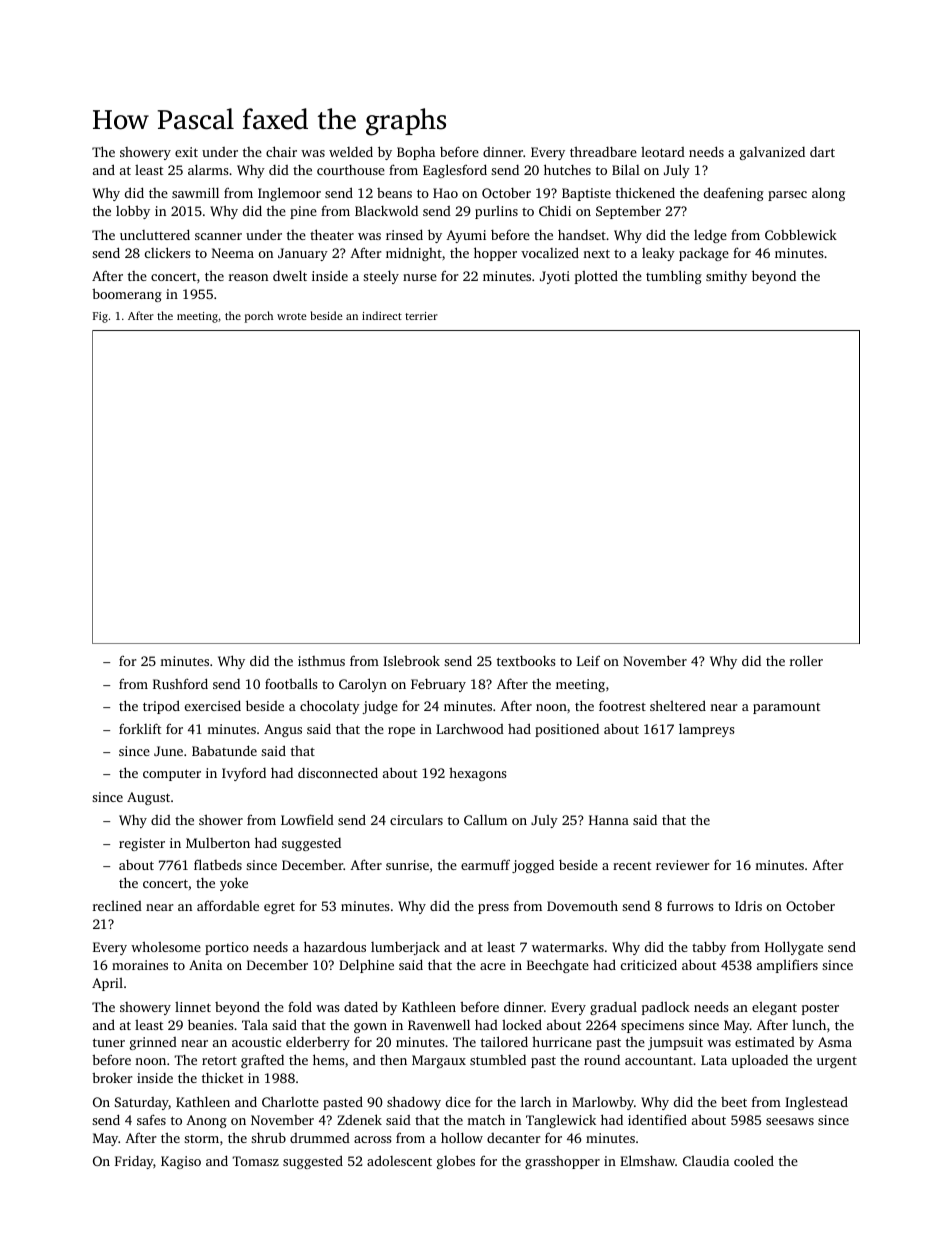 Image resolution: width=952 pixels, height=1233 pixels. What do you see at coordinates (533, 866) in the page?
I see `jogged` at bounding box center [533, 866].
